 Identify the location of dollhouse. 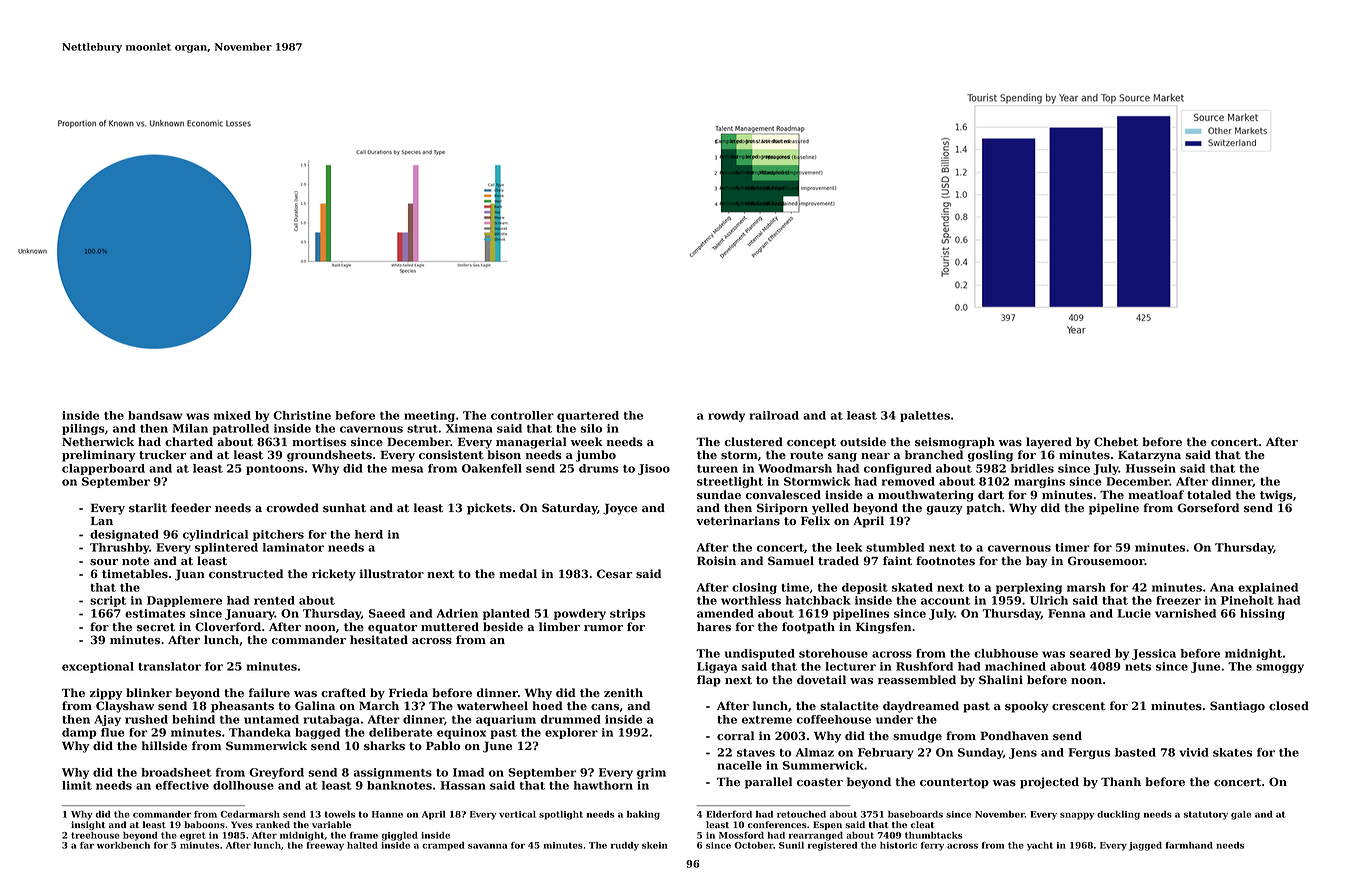
(243, 785).
